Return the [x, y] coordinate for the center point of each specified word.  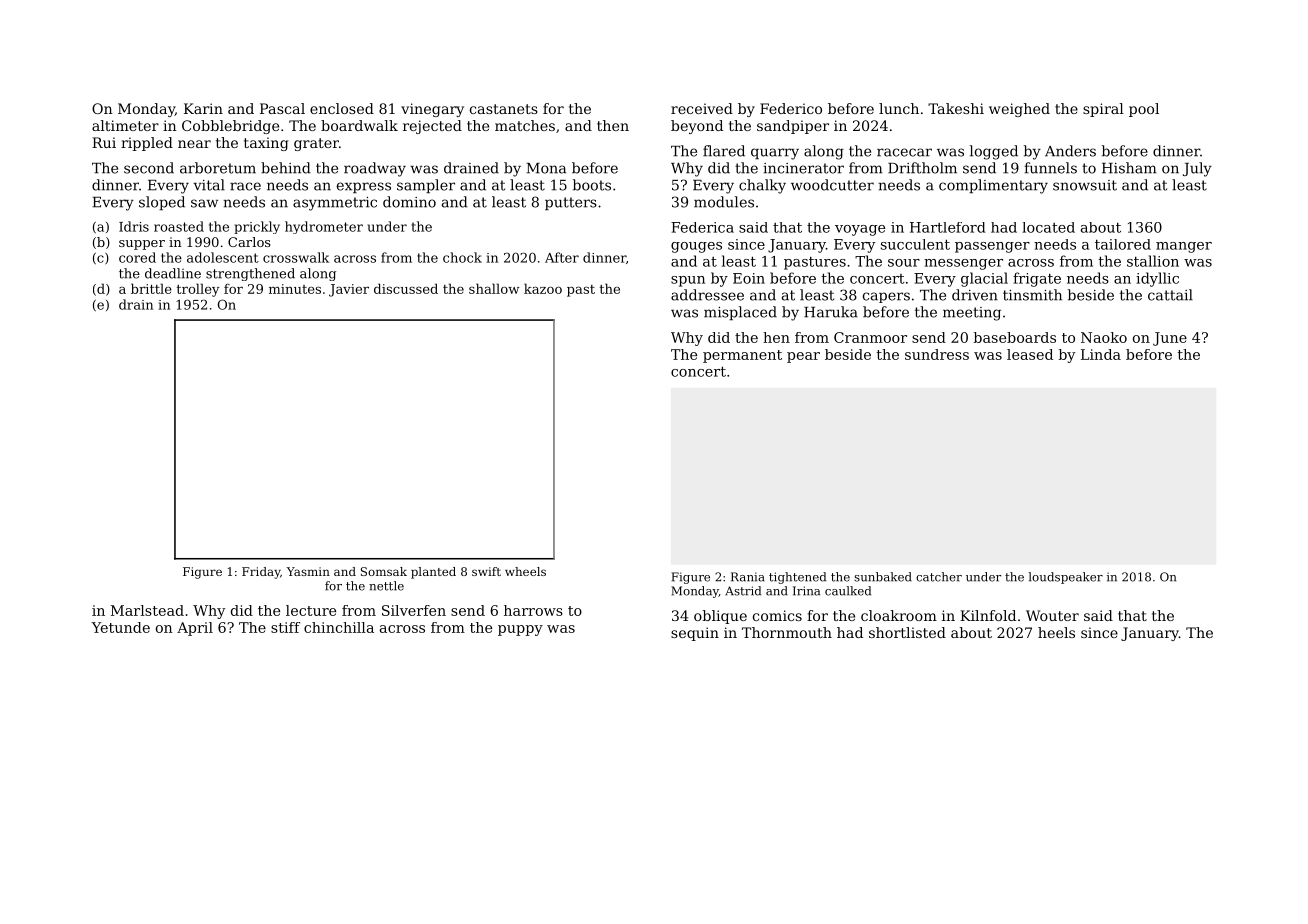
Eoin [749, 278]
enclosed [342, 108]
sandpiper [793, 127]
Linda [1101, 354]
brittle [151, 288]
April [195, 629]
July [1197, 169]
